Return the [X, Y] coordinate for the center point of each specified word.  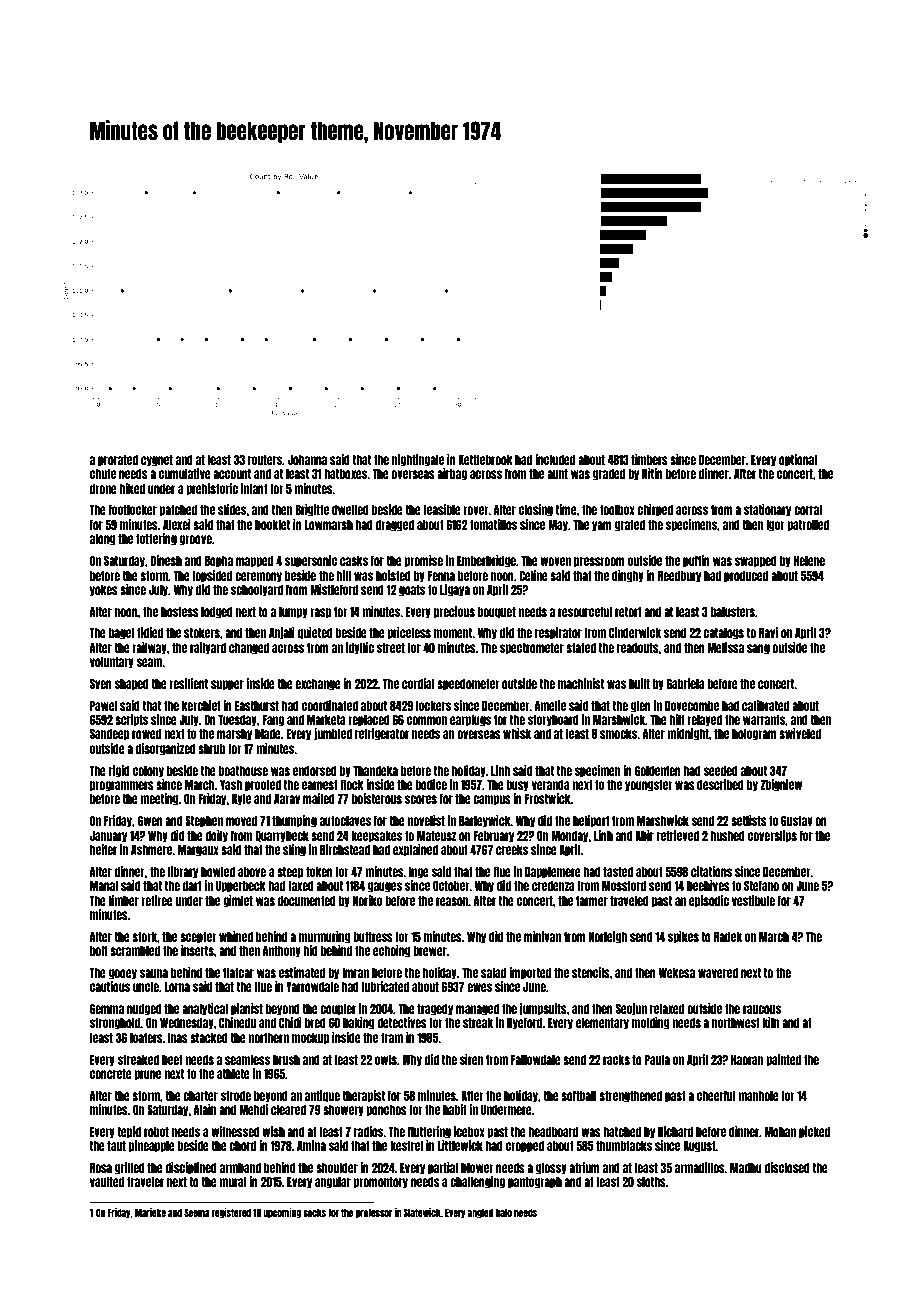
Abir [644, 835]
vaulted [107, 1182]
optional [798, 460]
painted [783, 1060]
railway [149, 648]
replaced [369, 721]
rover [476, 510]
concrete [111, 1074]
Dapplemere [553, 873]
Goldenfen [658, 770]
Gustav [797, 820]
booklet [272, 525]
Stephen [204, 822]
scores [421, 799]
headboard [553, 1132]
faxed [301, 885]
